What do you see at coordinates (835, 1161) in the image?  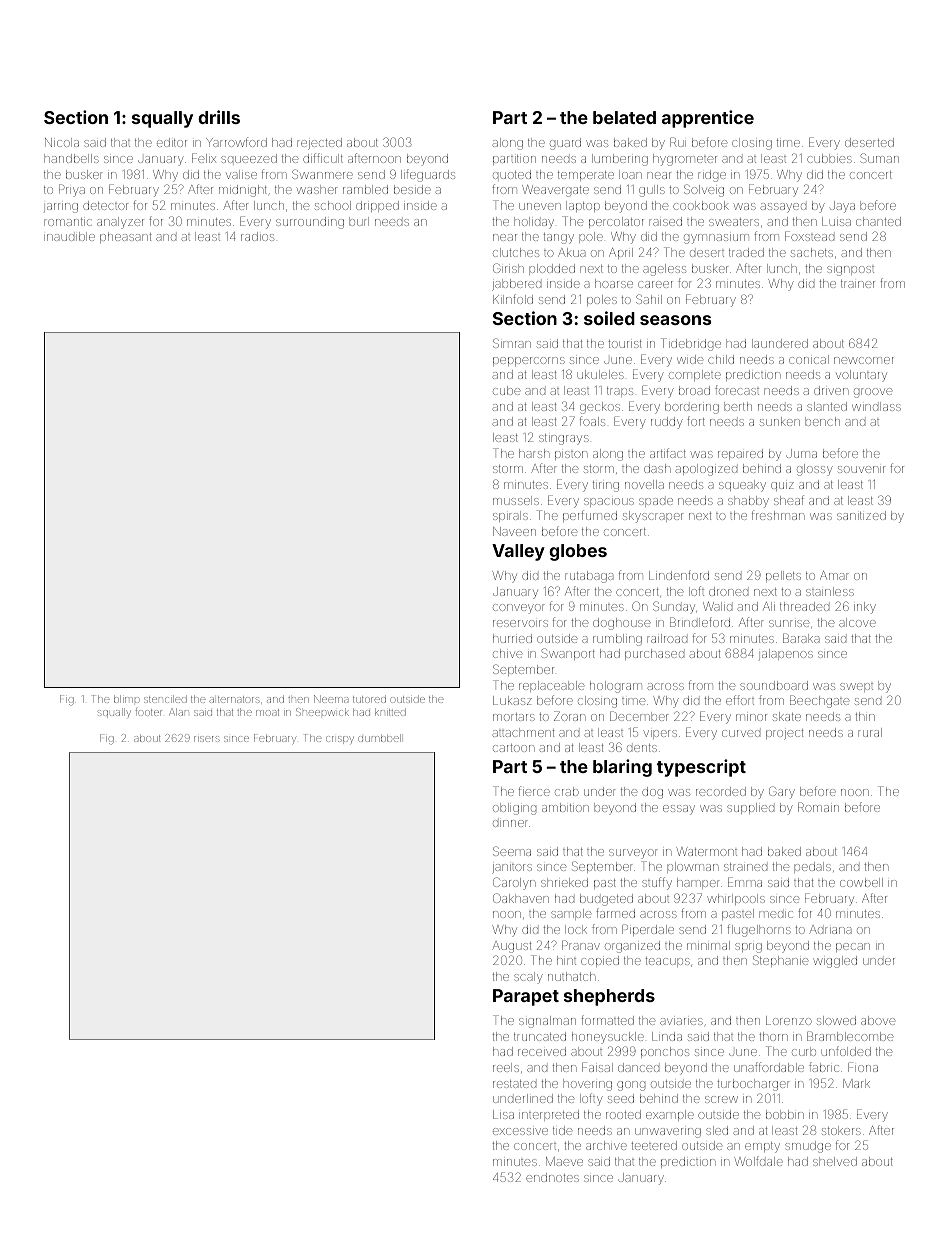 I see `shelved` at bounding box center [835, 1161].
